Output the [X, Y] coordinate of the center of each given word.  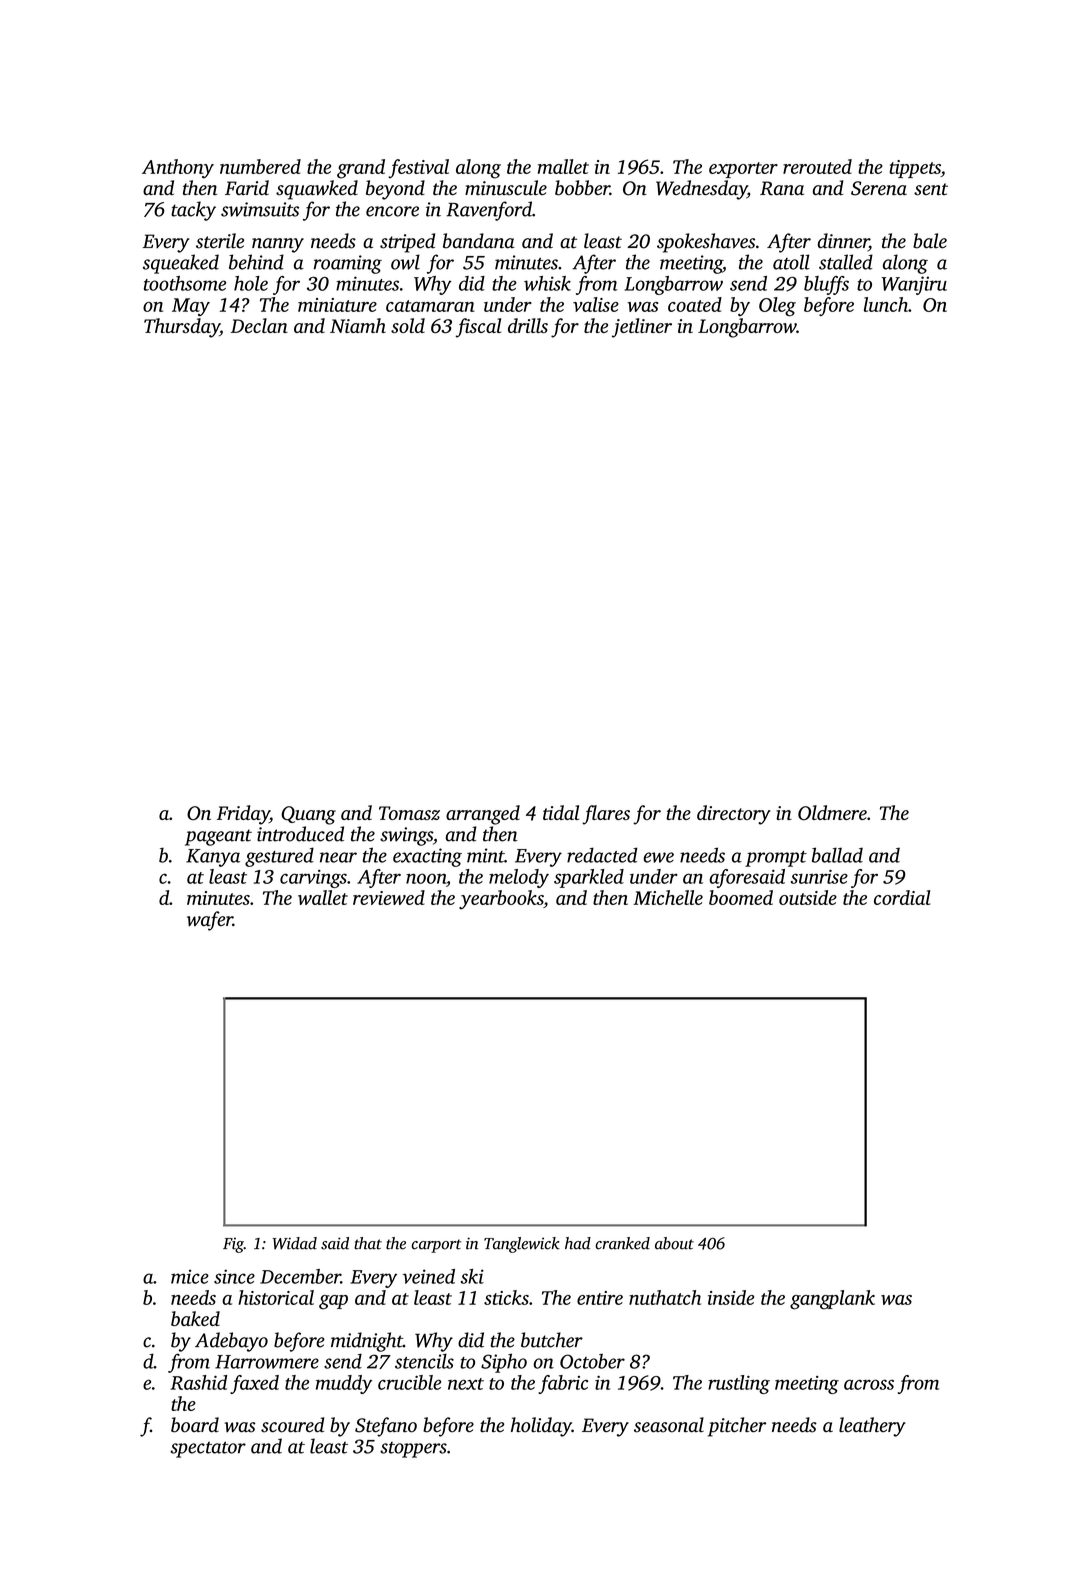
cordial [902, 897]
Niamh [358, 325]
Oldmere [832, 813]
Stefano [386, 1427]
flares [606, 815]
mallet [563, 166]
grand [361, 169]
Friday [243, 815]
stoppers [413, 1450]
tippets [915, 169]
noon [426, 878]
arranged [483, 815]
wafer [210, 921]
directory [734, 815]
